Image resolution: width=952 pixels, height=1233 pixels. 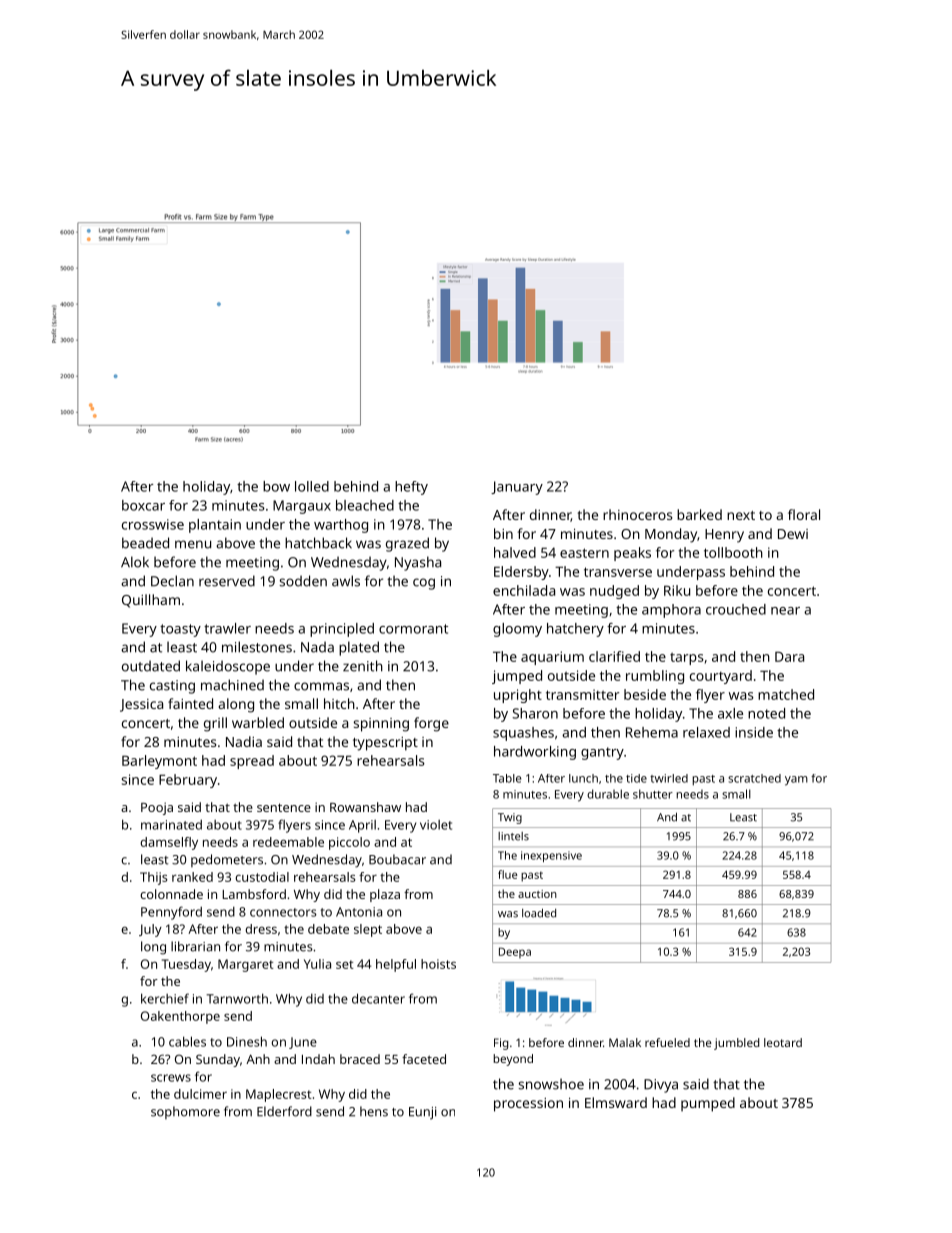 I want to click on peaks, so click(x=632, y=554).
